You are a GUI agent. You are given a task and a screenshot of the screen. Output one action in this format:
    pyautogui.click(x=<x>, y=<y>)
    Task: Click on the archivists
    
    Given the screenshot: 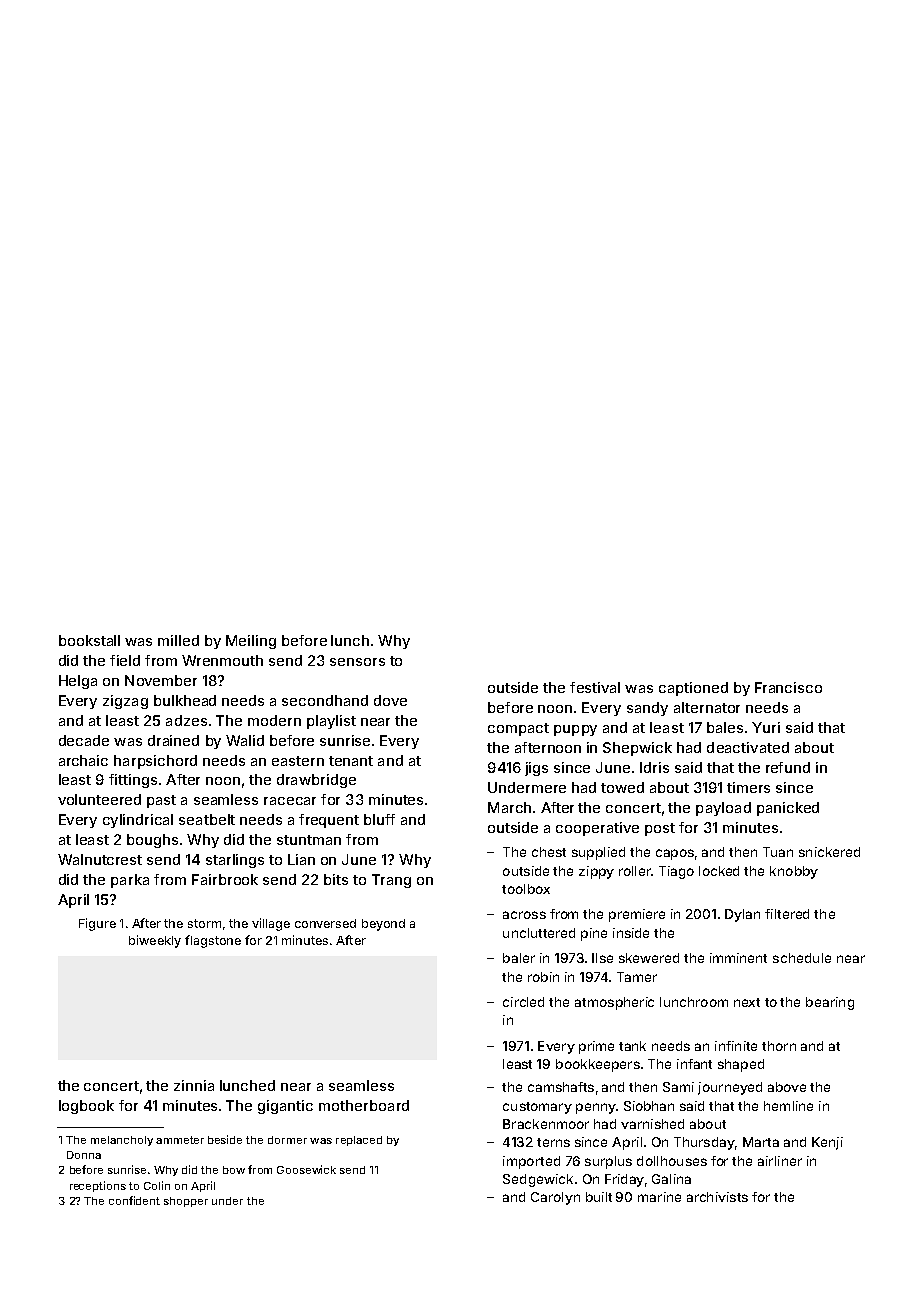 What is the action you would take?
    pyautogui.click(x=717, y=1197)
